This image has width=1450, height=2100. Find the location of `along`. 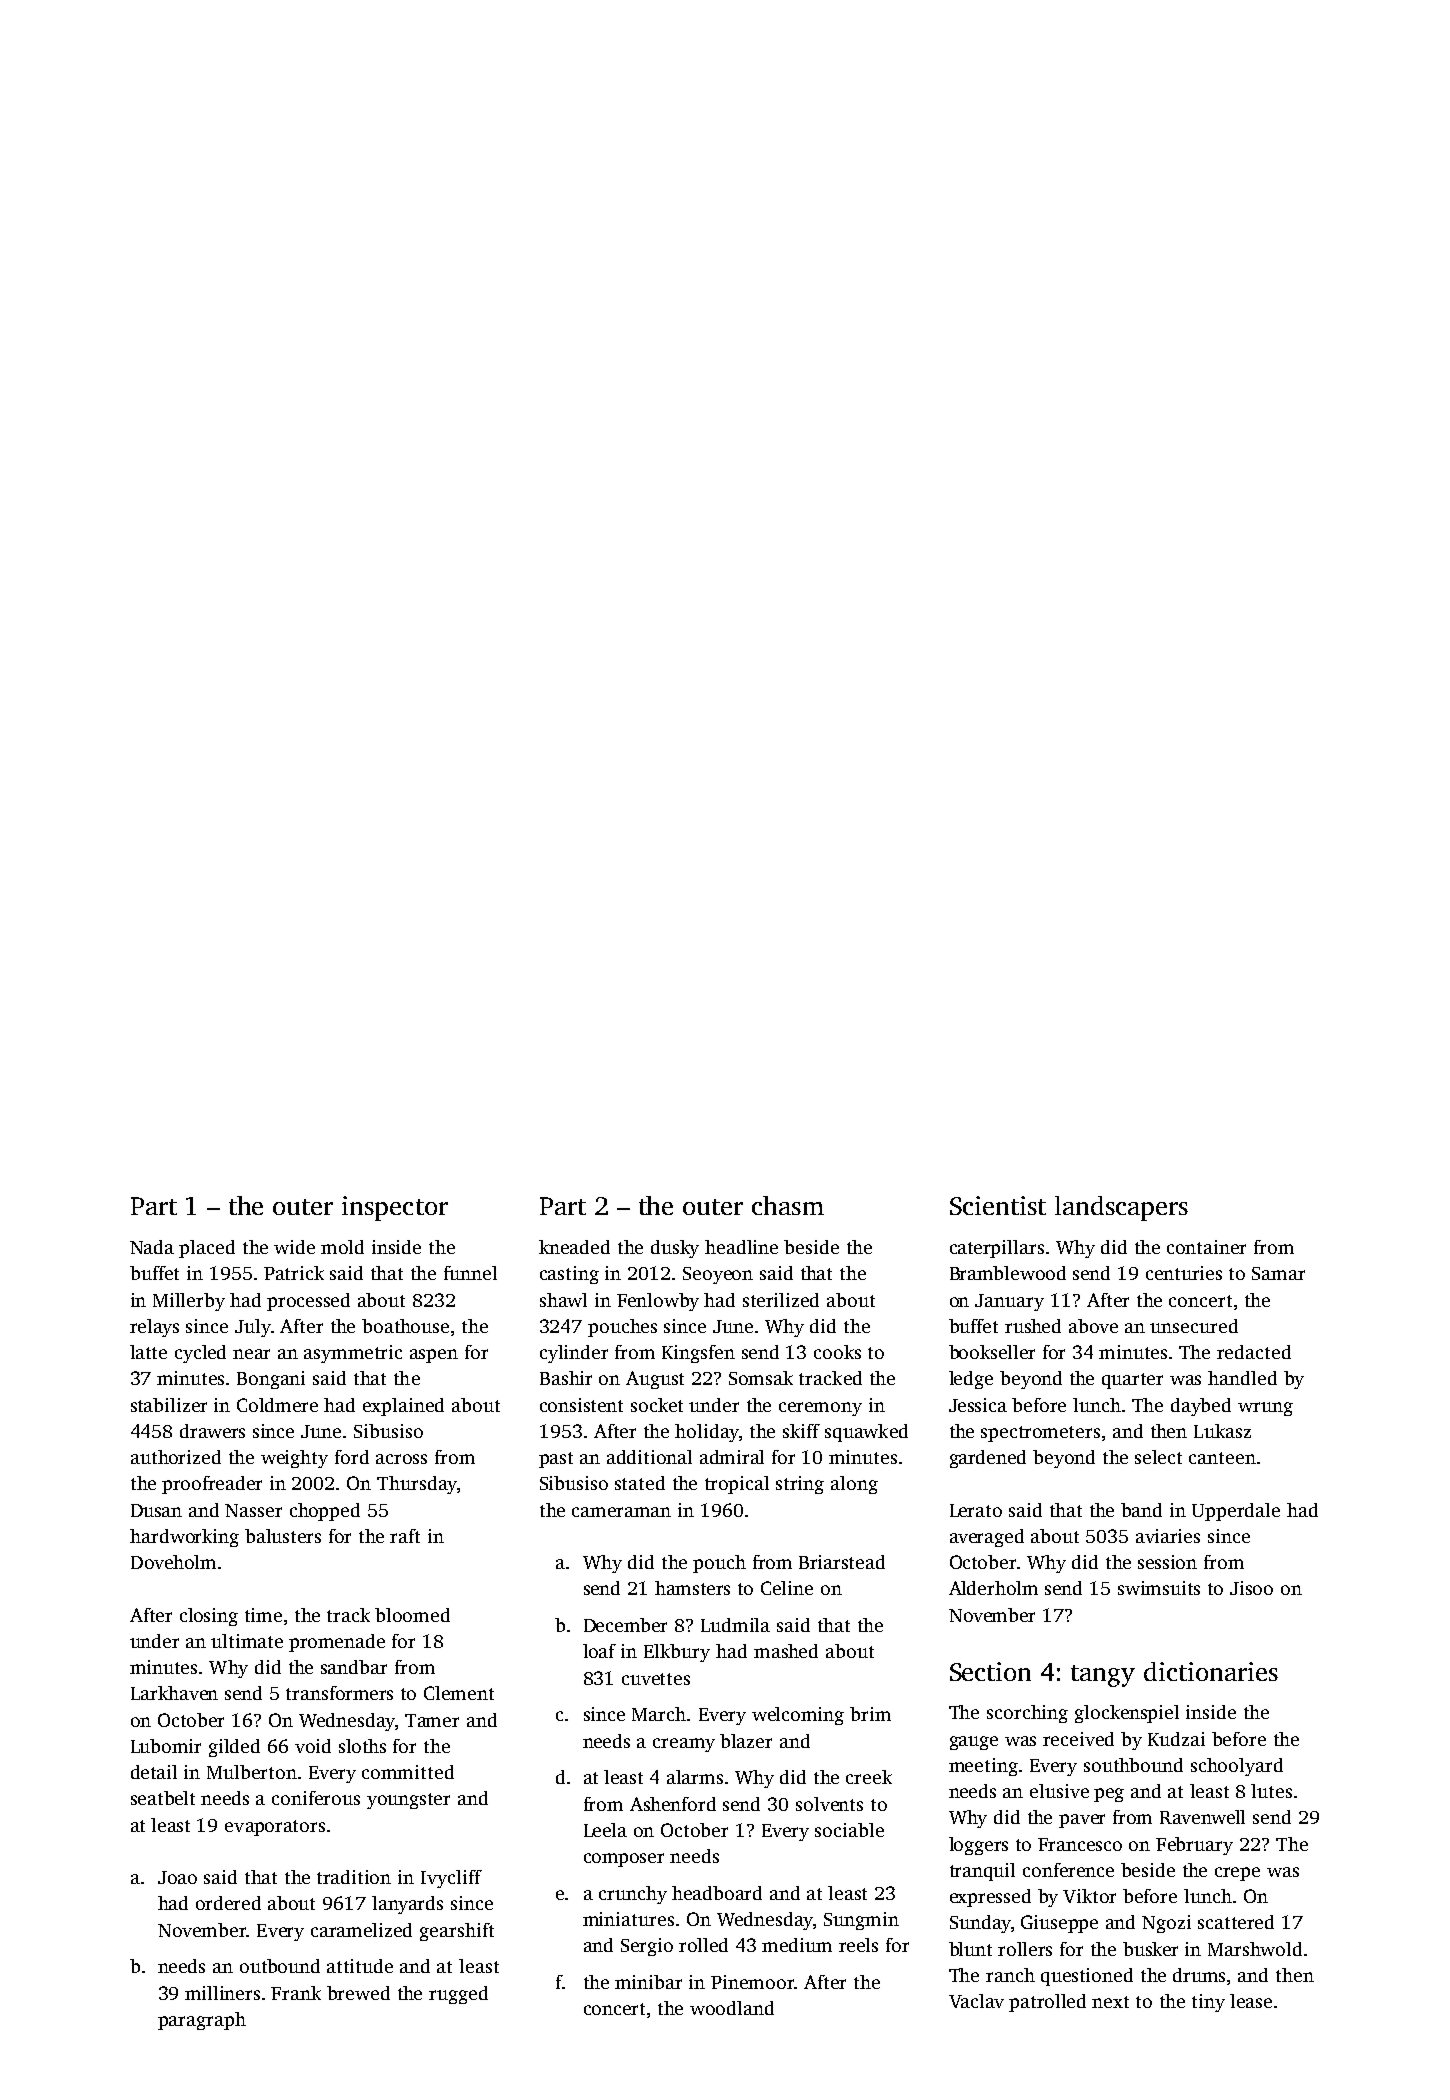

along is located at coordinates (854, 1485).
